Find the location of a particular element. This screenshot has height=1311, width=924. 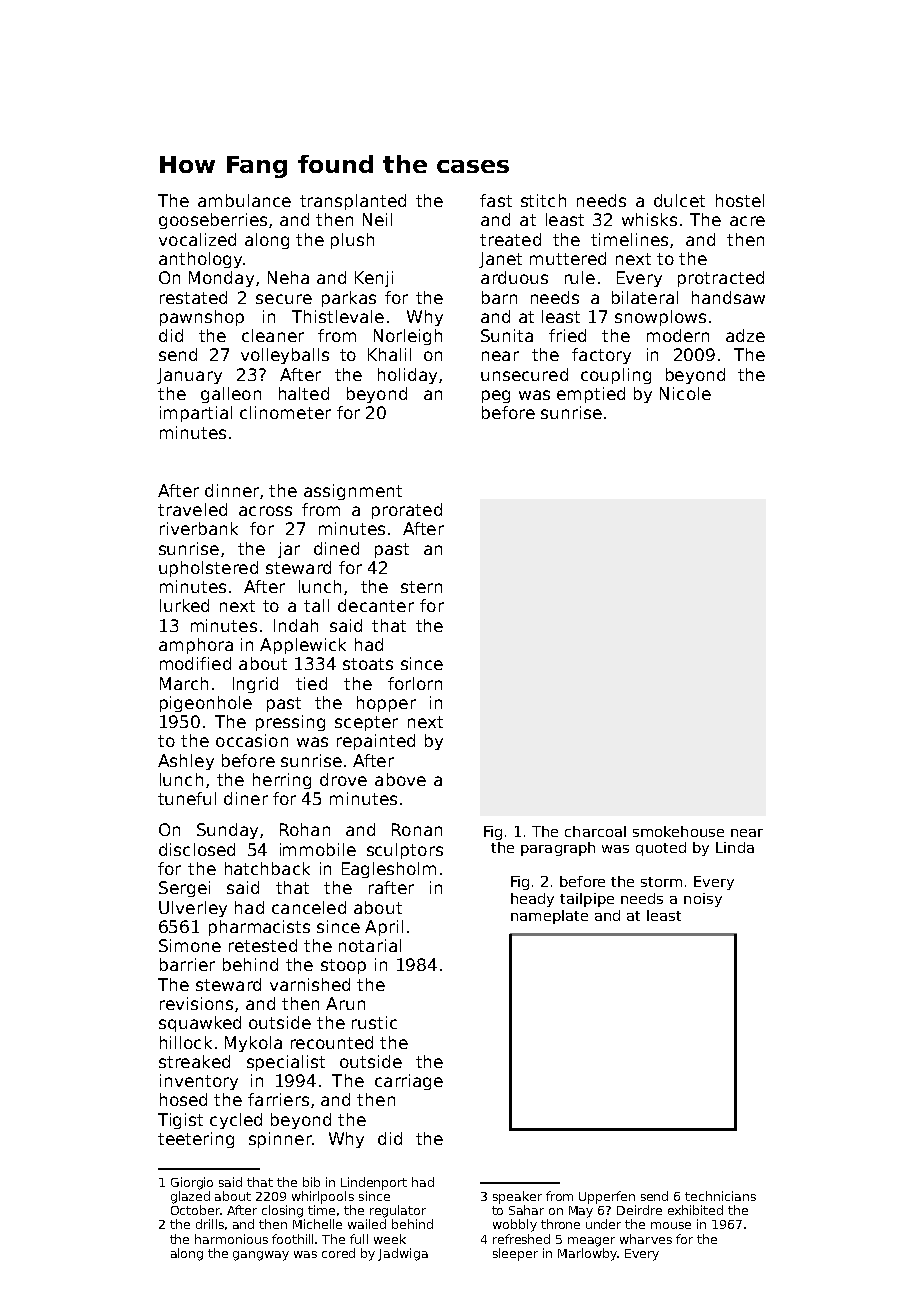

Kenji is located at coordinates (374, 279).
